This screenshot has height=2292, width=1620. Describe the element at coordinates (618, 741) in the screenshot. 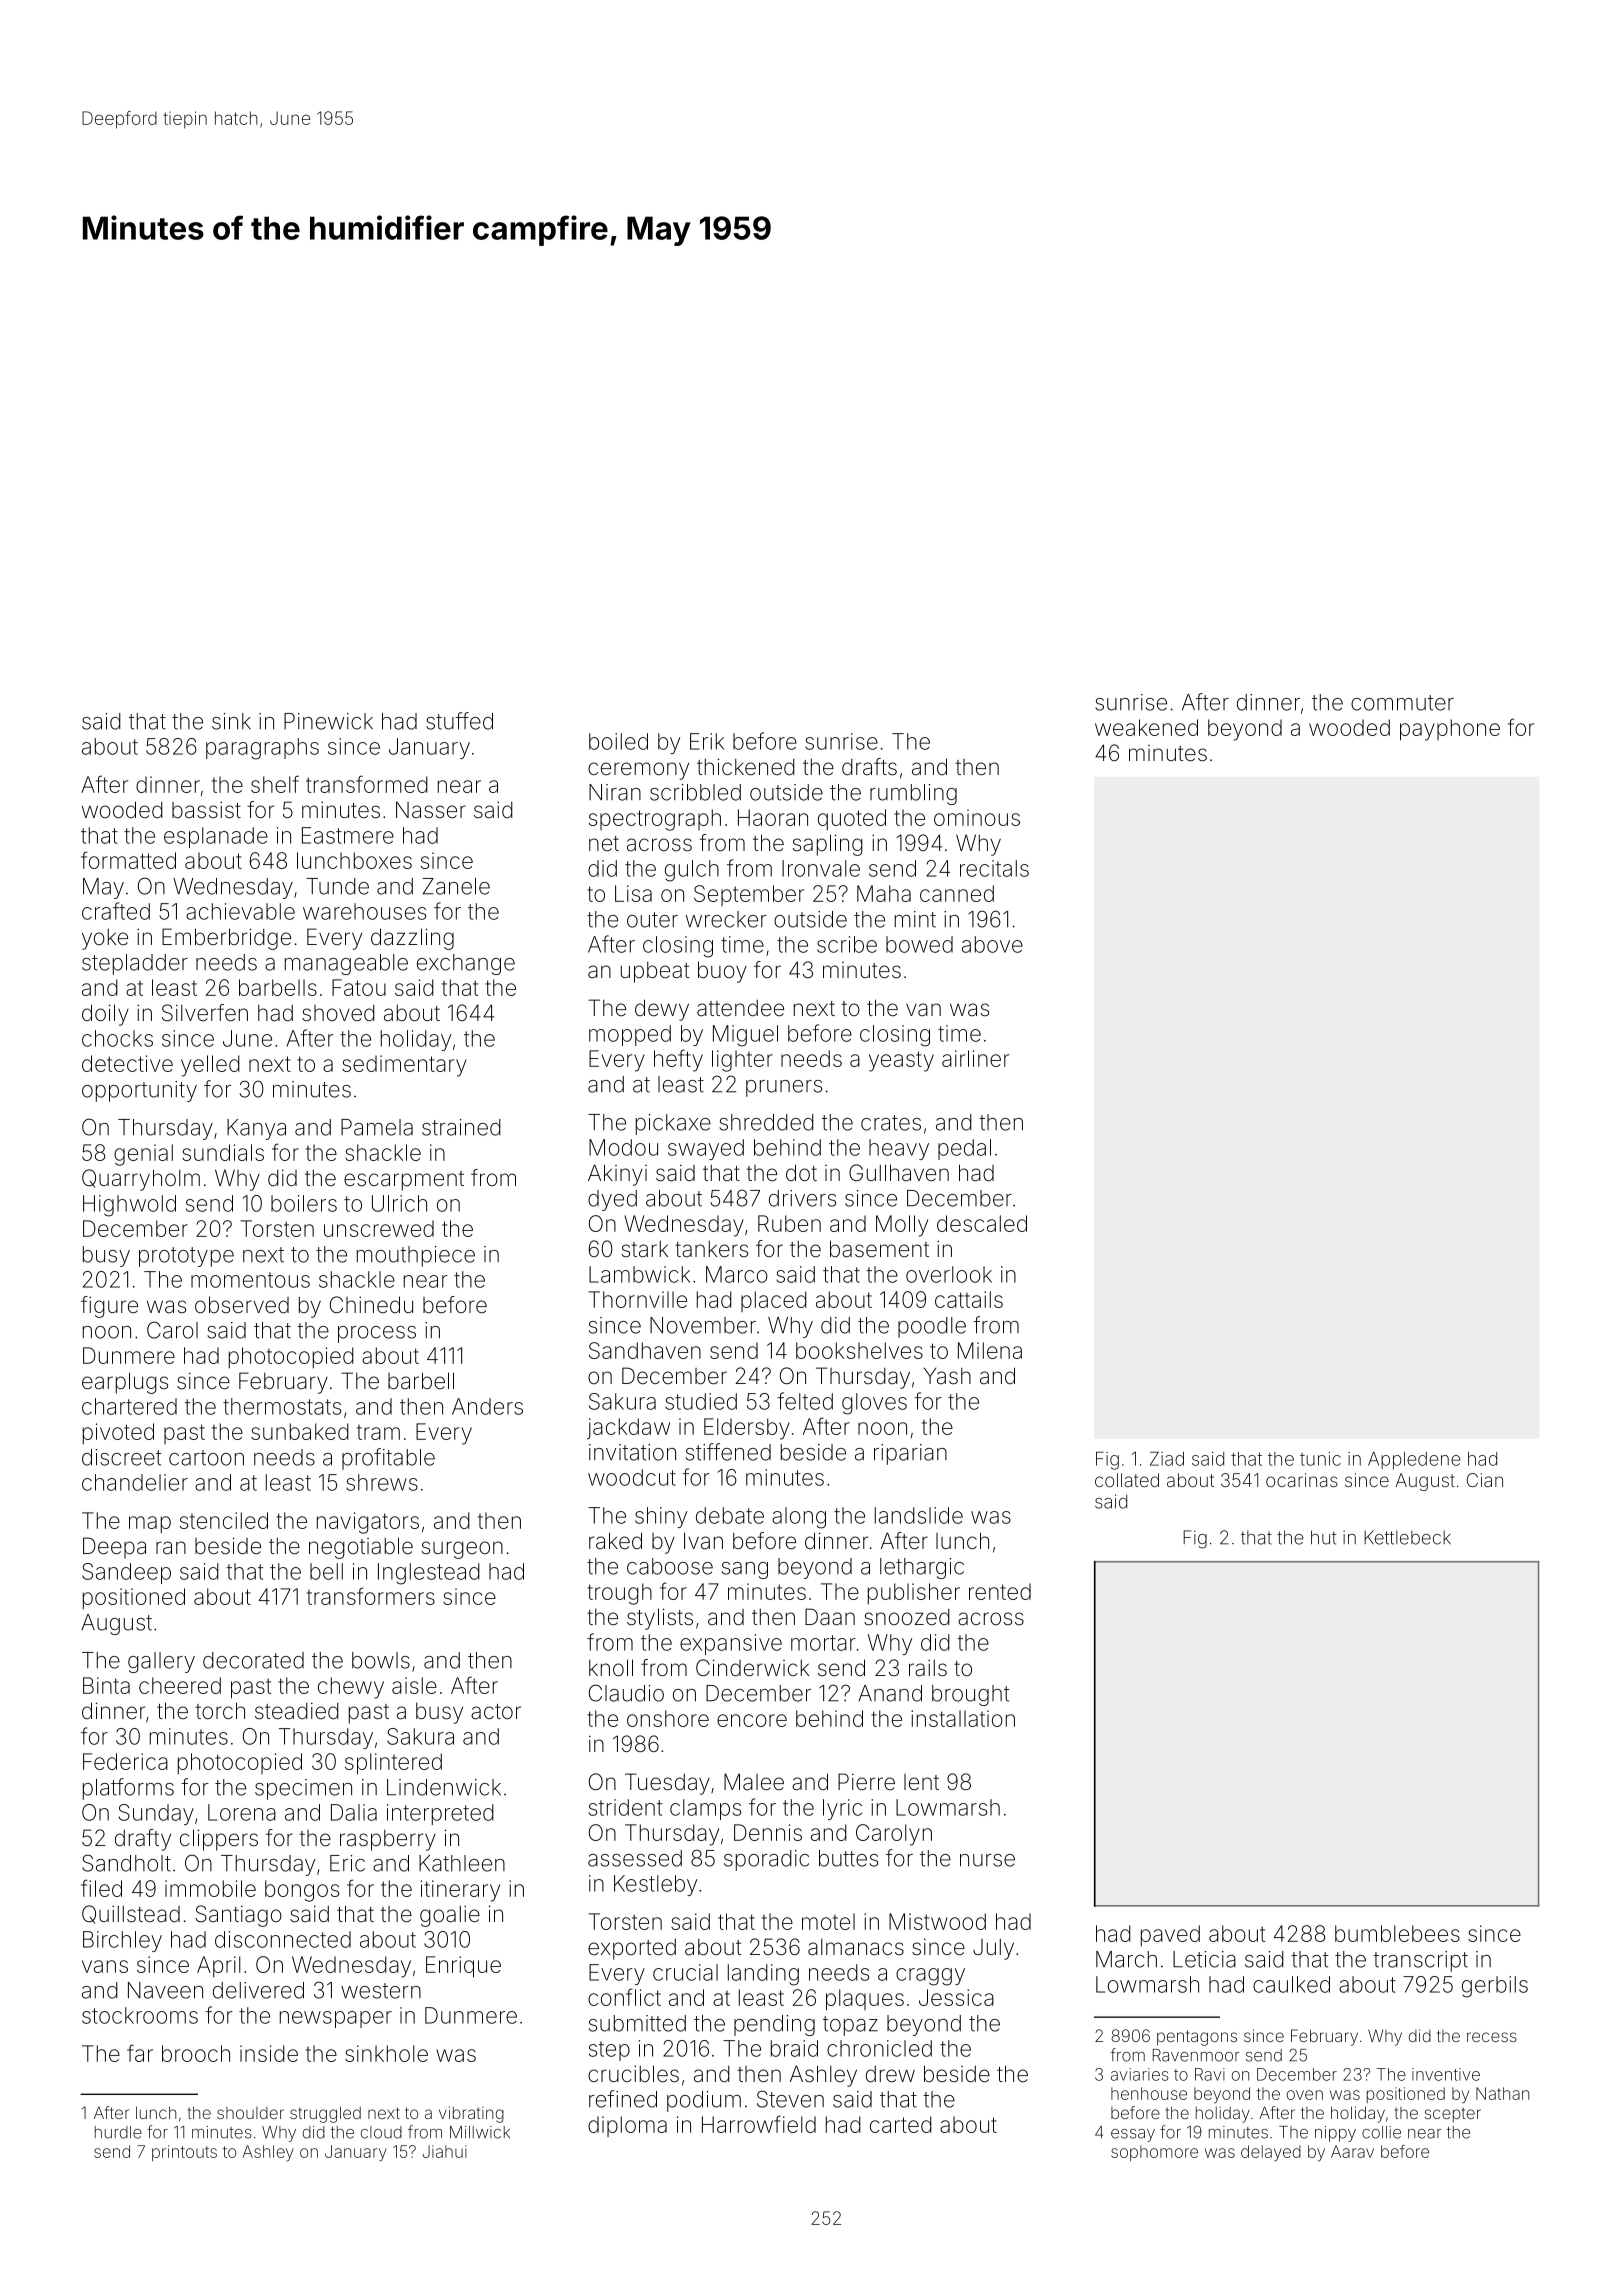

I see `boiled` at that location.
